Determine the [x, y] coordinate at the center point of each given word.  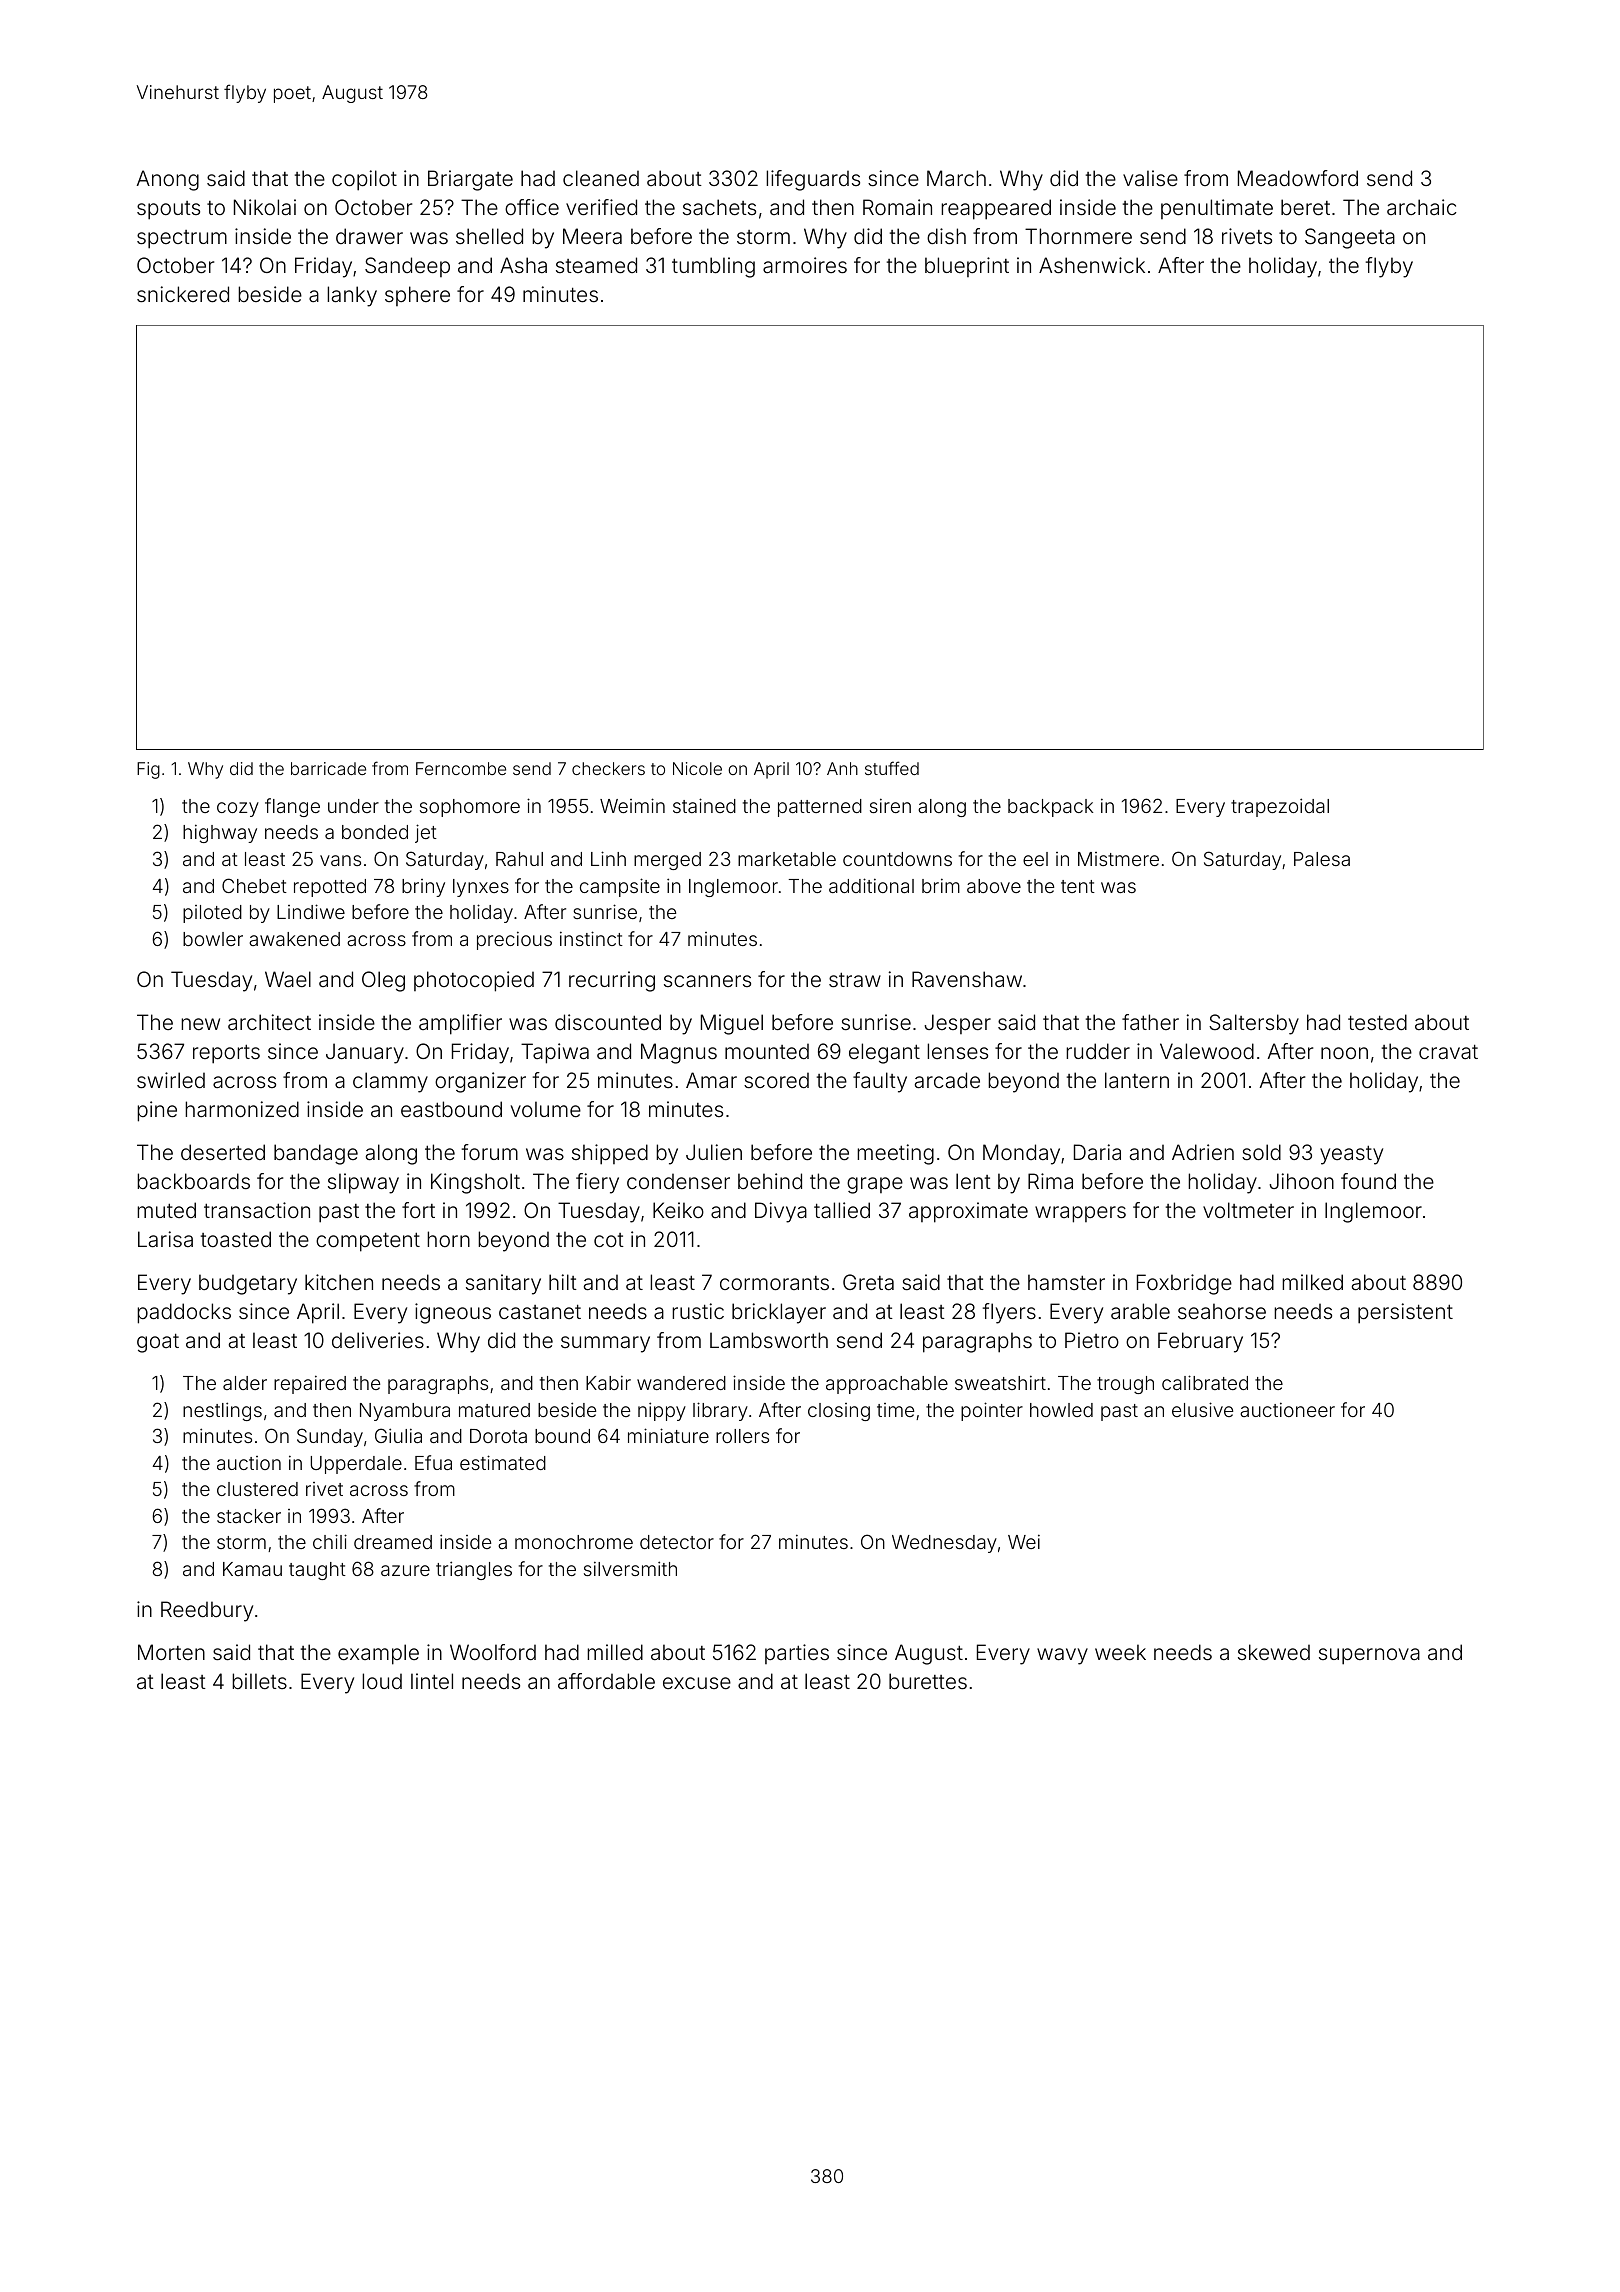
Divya [781, 1212]
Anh [842, 768]
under [353, 806]
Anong [168, 180]
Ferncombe [461, 768]
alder [245, 1383]
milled [615, 1652]
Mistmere [1118, 859]
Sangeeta [1350, 238]
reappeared [996, 209]
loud [382, 1681]
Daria [1097, 1152]
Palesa [1322, 859]
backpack [1050, 808]
